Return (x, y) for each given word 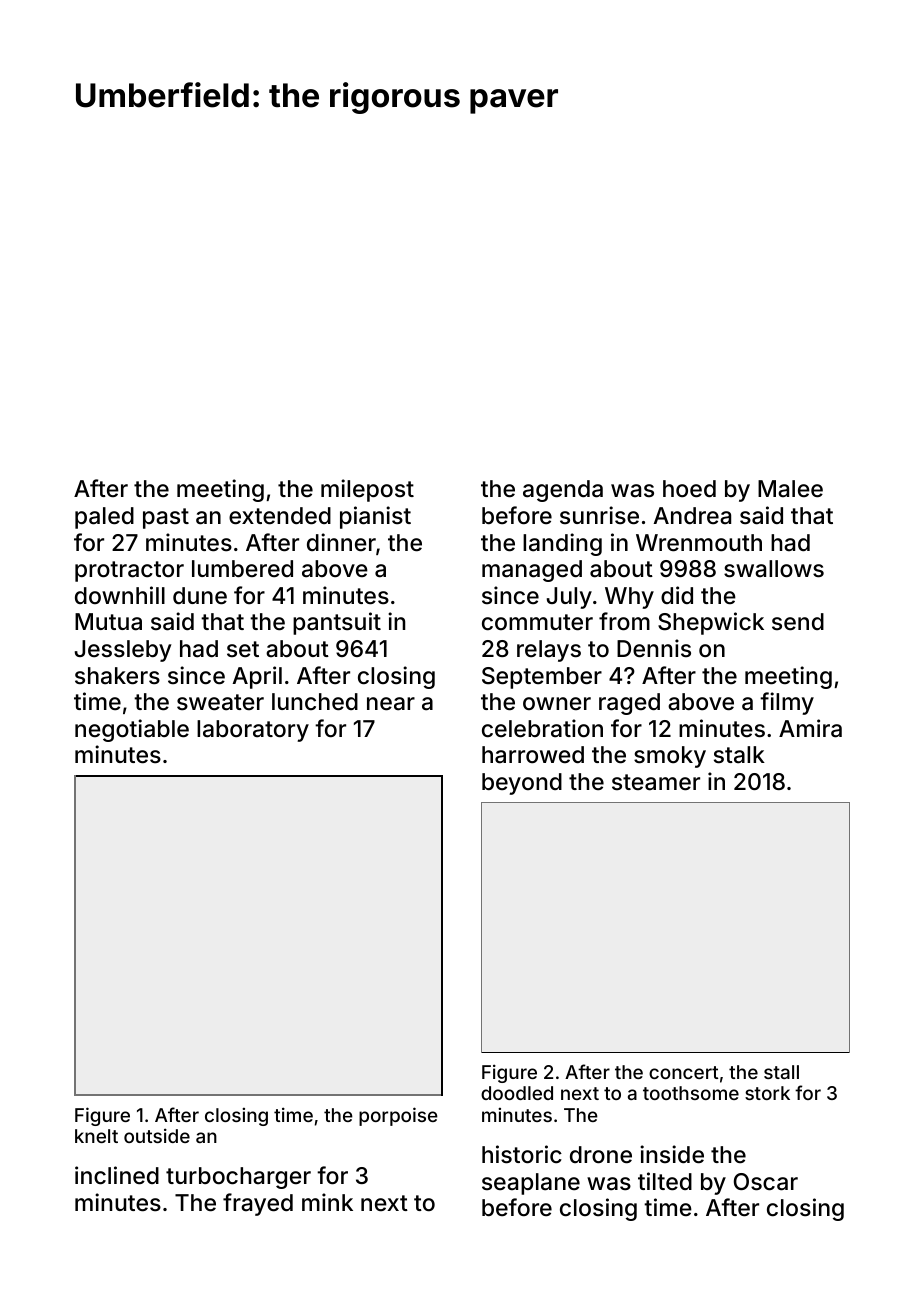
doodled (517, 1093)
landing (562, 544)
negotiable (132, 730)
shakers (117, 676)
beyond (522, 784)
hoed (689, 489)
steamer (656, 782)
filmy (787, 703)
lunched (315, 702)
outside (157, 1135)
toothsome (691, 1093)
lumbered (242, 569)
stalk (739, 755)
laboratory (253, 731)
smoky (670, 757)
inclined (117, 1175)
